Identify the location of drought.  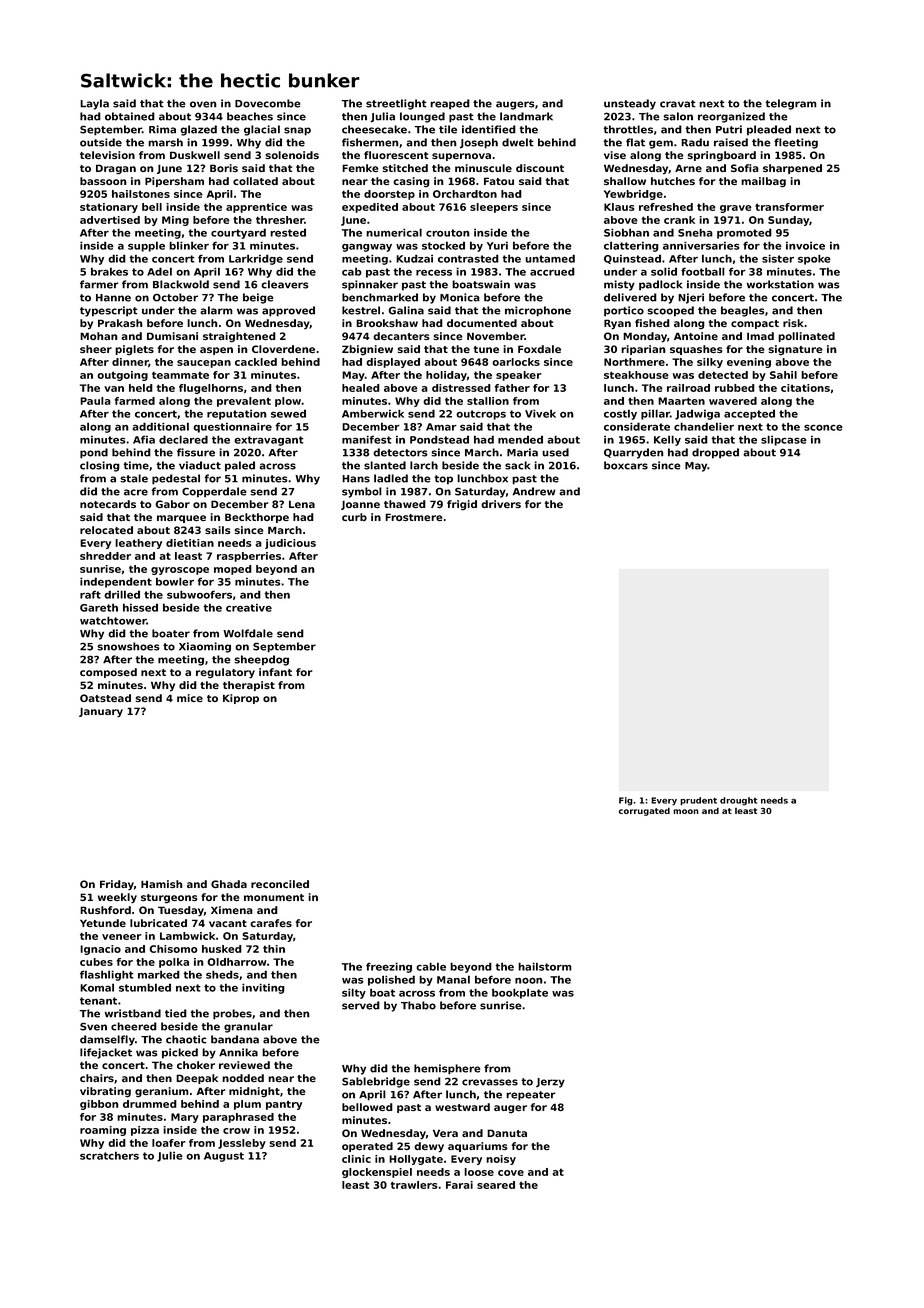
(738, 801).
